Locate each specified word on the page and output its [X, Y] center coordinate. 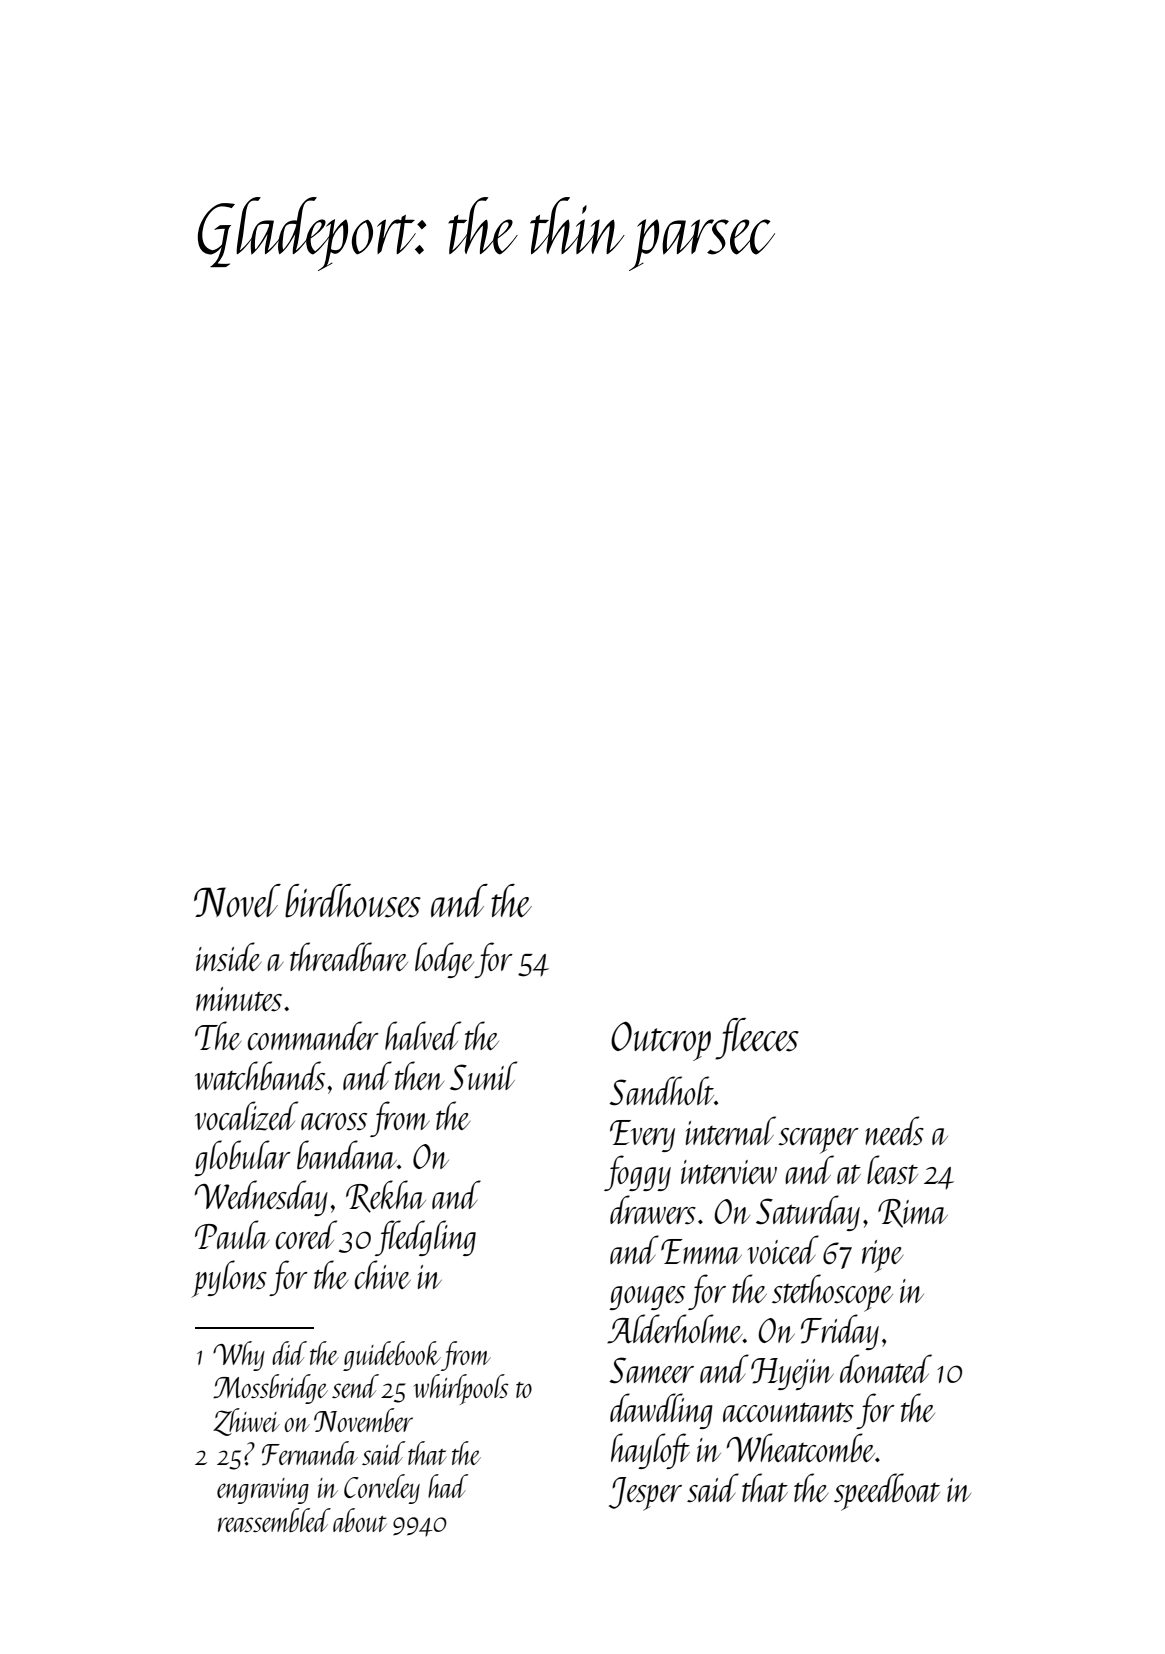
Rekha [386, 1196]
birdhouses [353, 901]
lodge [445, 960]
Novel [237, 901]
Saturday [808, 1213]
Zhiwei [246, 1422]
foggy [637, 1173]
